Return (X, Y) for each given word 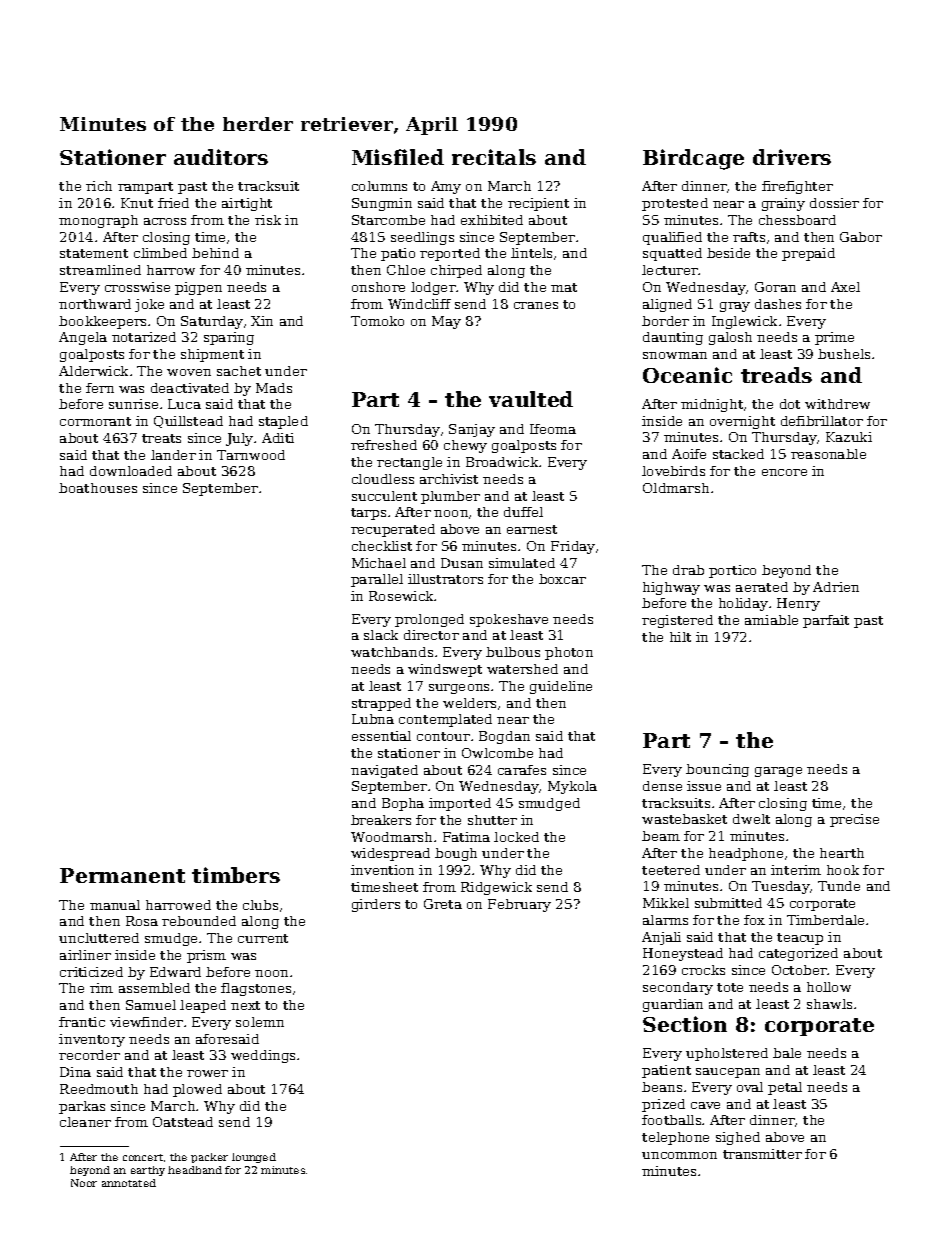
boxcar (562, 579)
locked (516, 837)
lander (173, 455)
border (665, 321)
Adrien (836, 587)
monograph (98, 221)
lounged (254, 1158)
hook (843, 870)
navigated (384, 771)
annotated (129, 1183)
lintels (531, 253)
